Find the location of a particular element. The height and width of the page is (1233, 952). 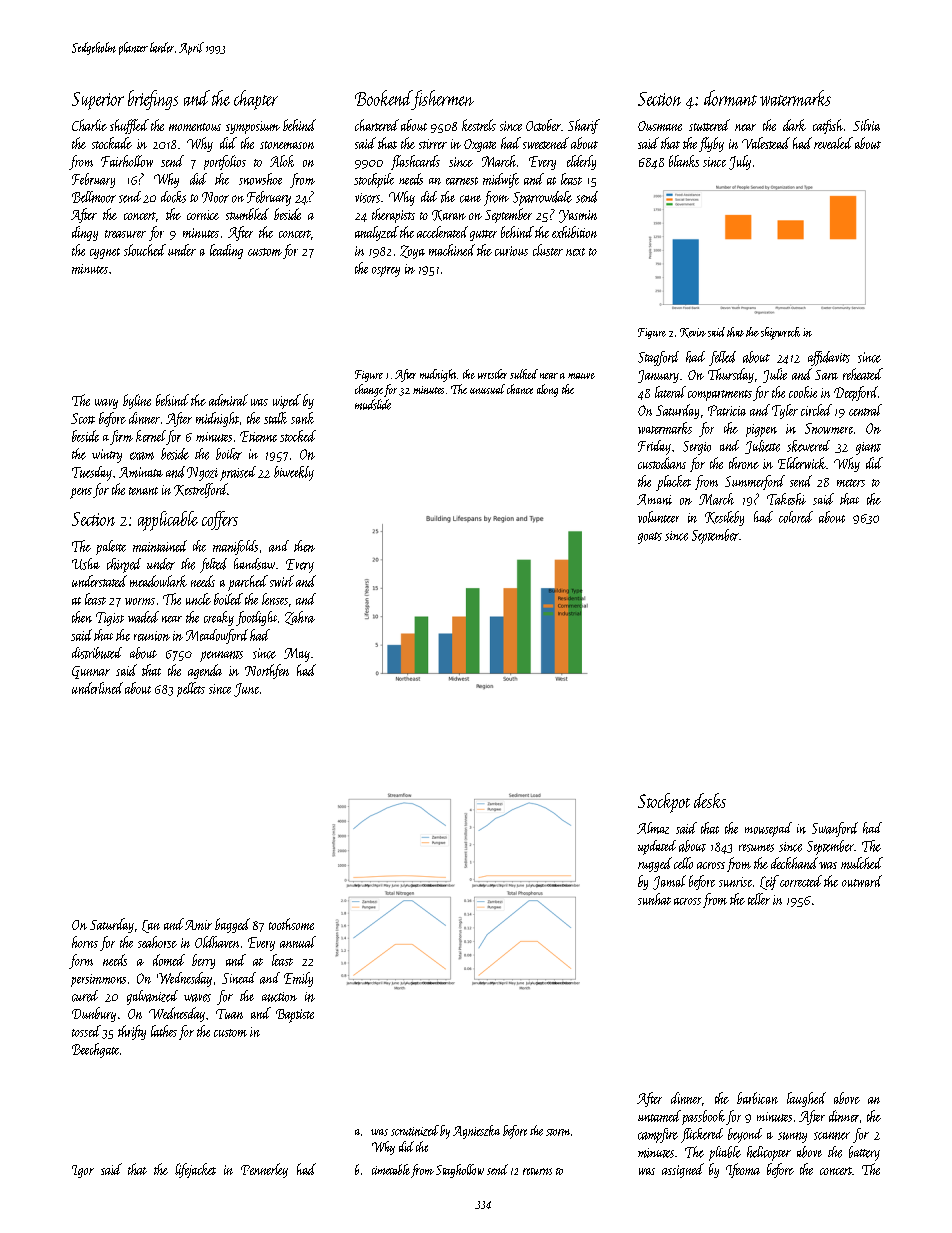

lifejacket is located at coordinates (195, 1170).
